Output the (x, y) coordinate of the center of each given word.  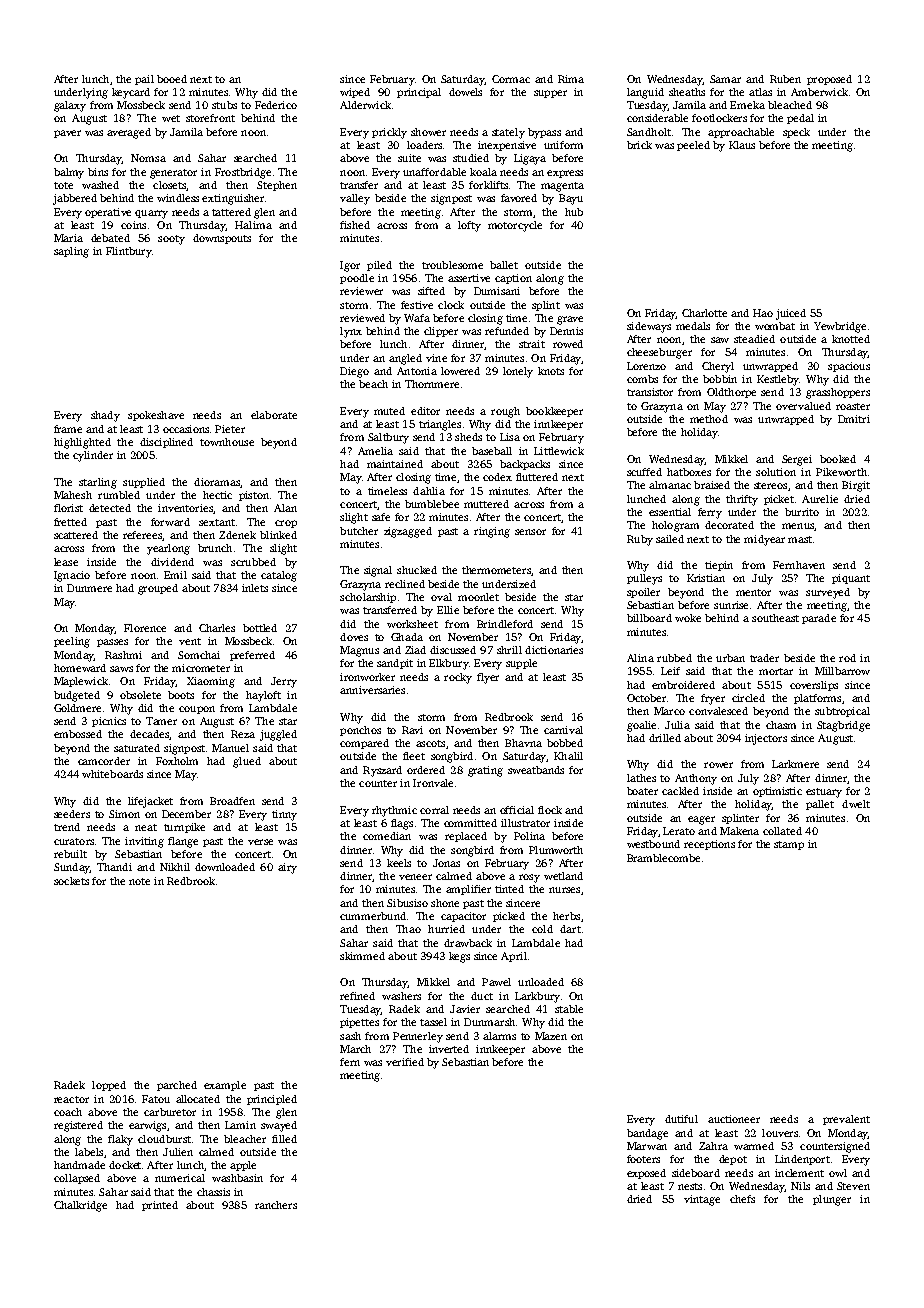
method (709, 419)
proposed (829, 80)
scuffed (644, 472)
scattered (76, 535)
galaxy (70, 106)
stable (569, 1009)
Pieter (230, 429)
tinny (284, 815)
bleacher (245, 1139)
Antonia (417, 371)
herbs (566, 916)
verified (405, 1062)
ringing (492, 532)
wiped (355, 93)
